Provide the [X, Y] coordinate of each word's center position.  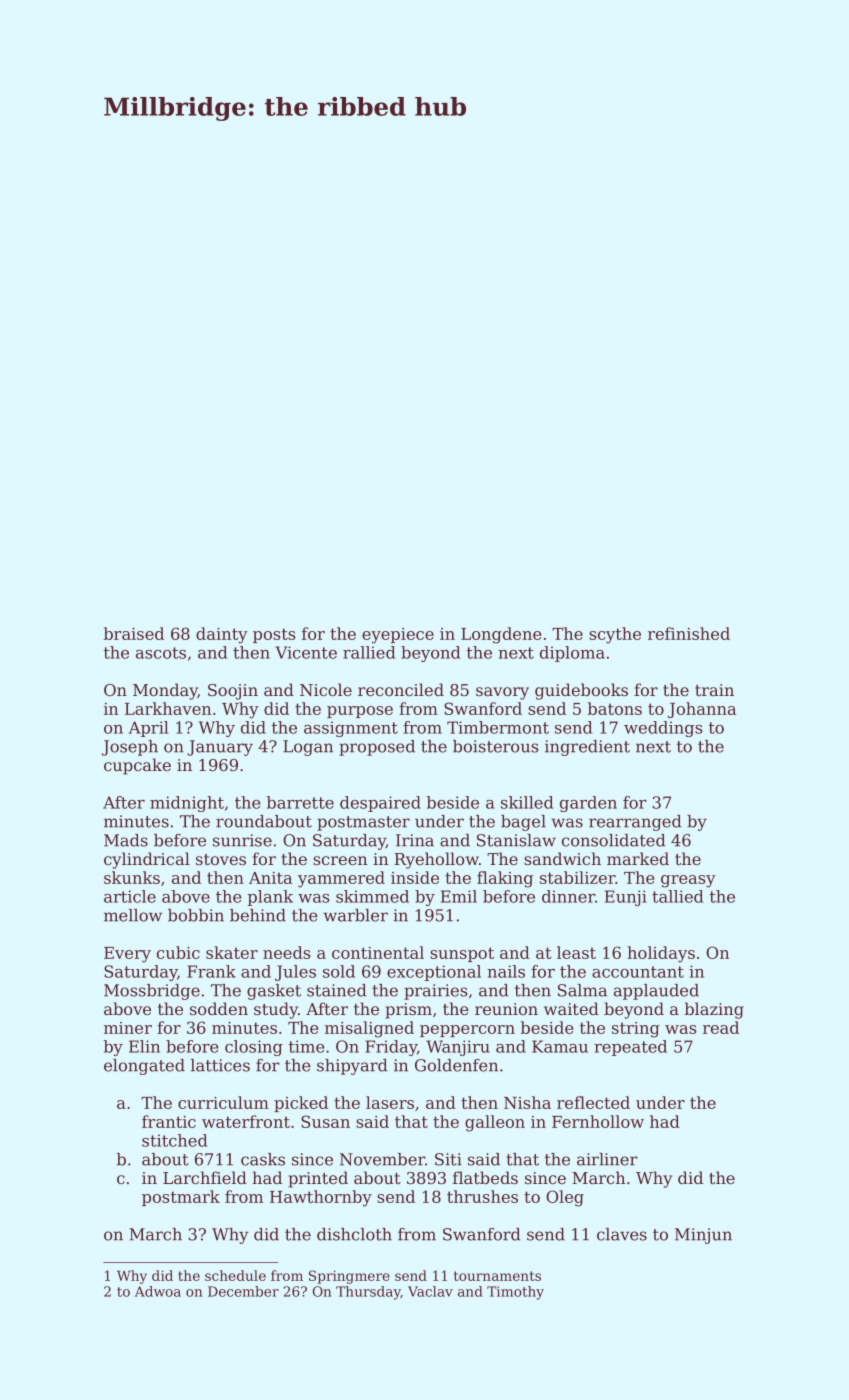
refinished [689, 633]
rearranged [635, 823]
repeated [630, 1048]
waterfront [246, 1121]
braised [134, 633]
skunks [132, 877]
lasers [390, 1102]
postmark [181, 1198]
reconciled [401, 689]
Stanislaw [516, 840]
